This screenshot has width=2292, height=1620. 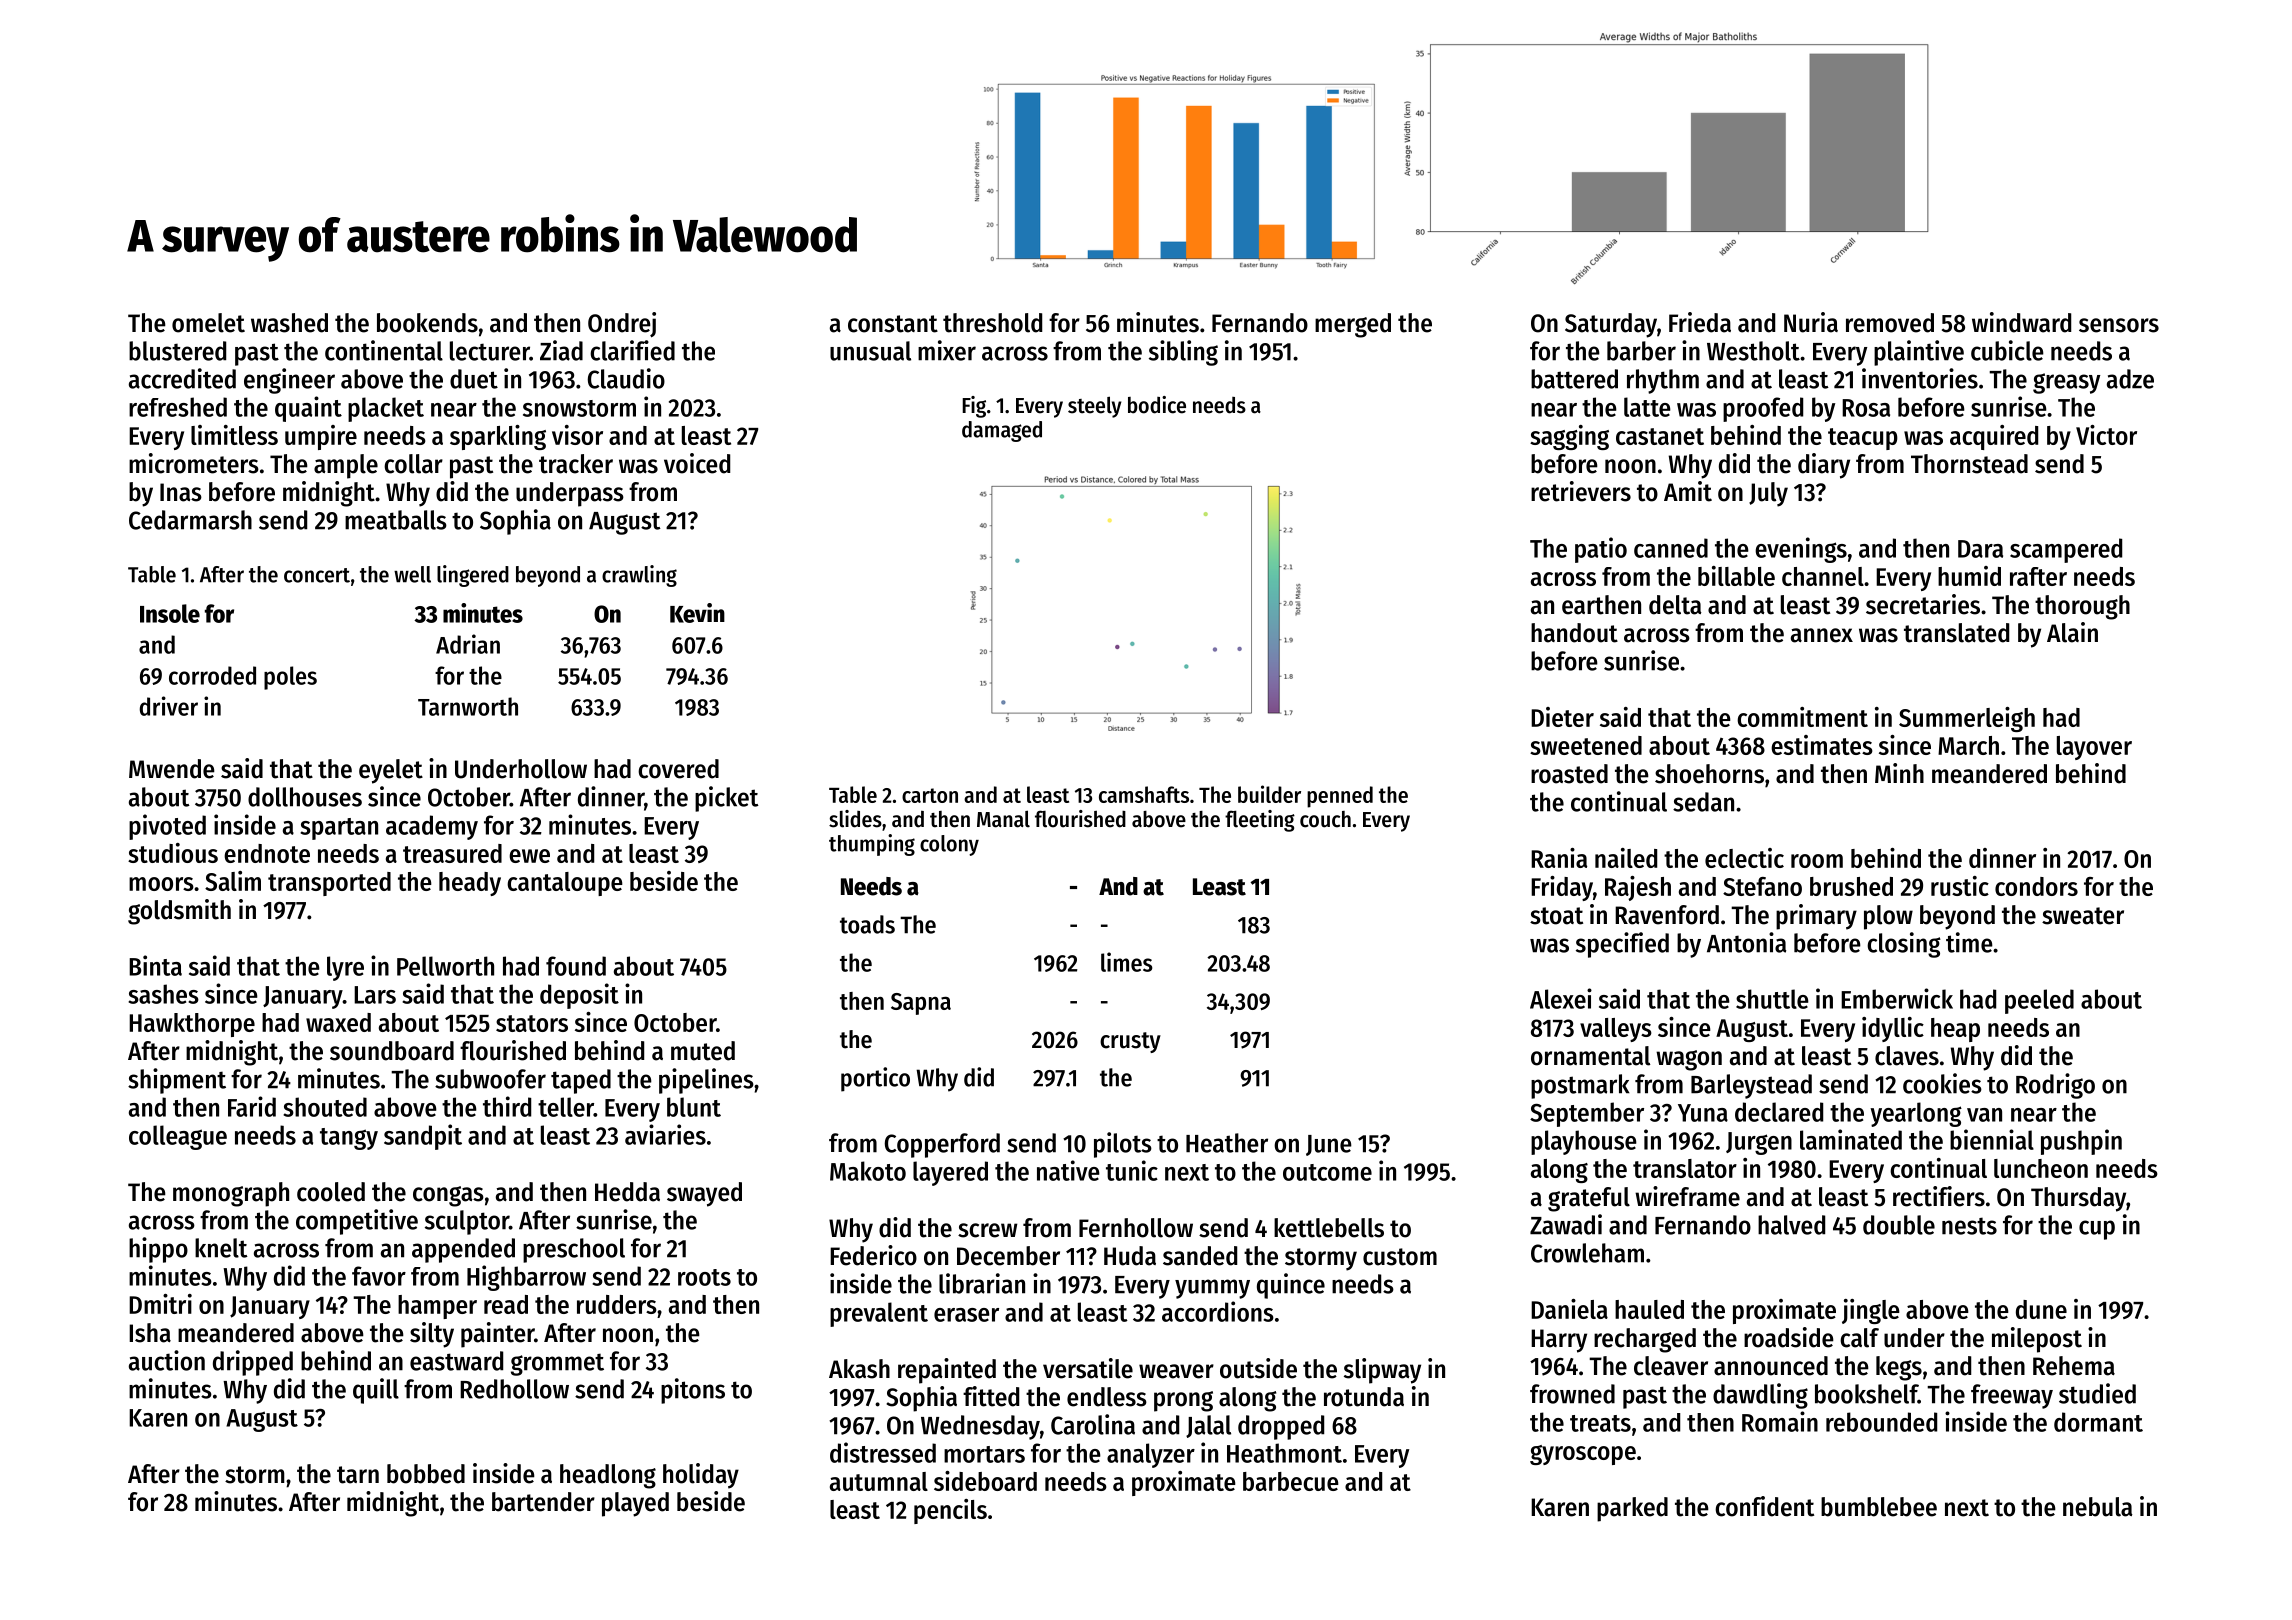 What do you see at coordinates (543, 1502) in the screenshot?
I see `bartender` at bounding box center [543, 1502].
